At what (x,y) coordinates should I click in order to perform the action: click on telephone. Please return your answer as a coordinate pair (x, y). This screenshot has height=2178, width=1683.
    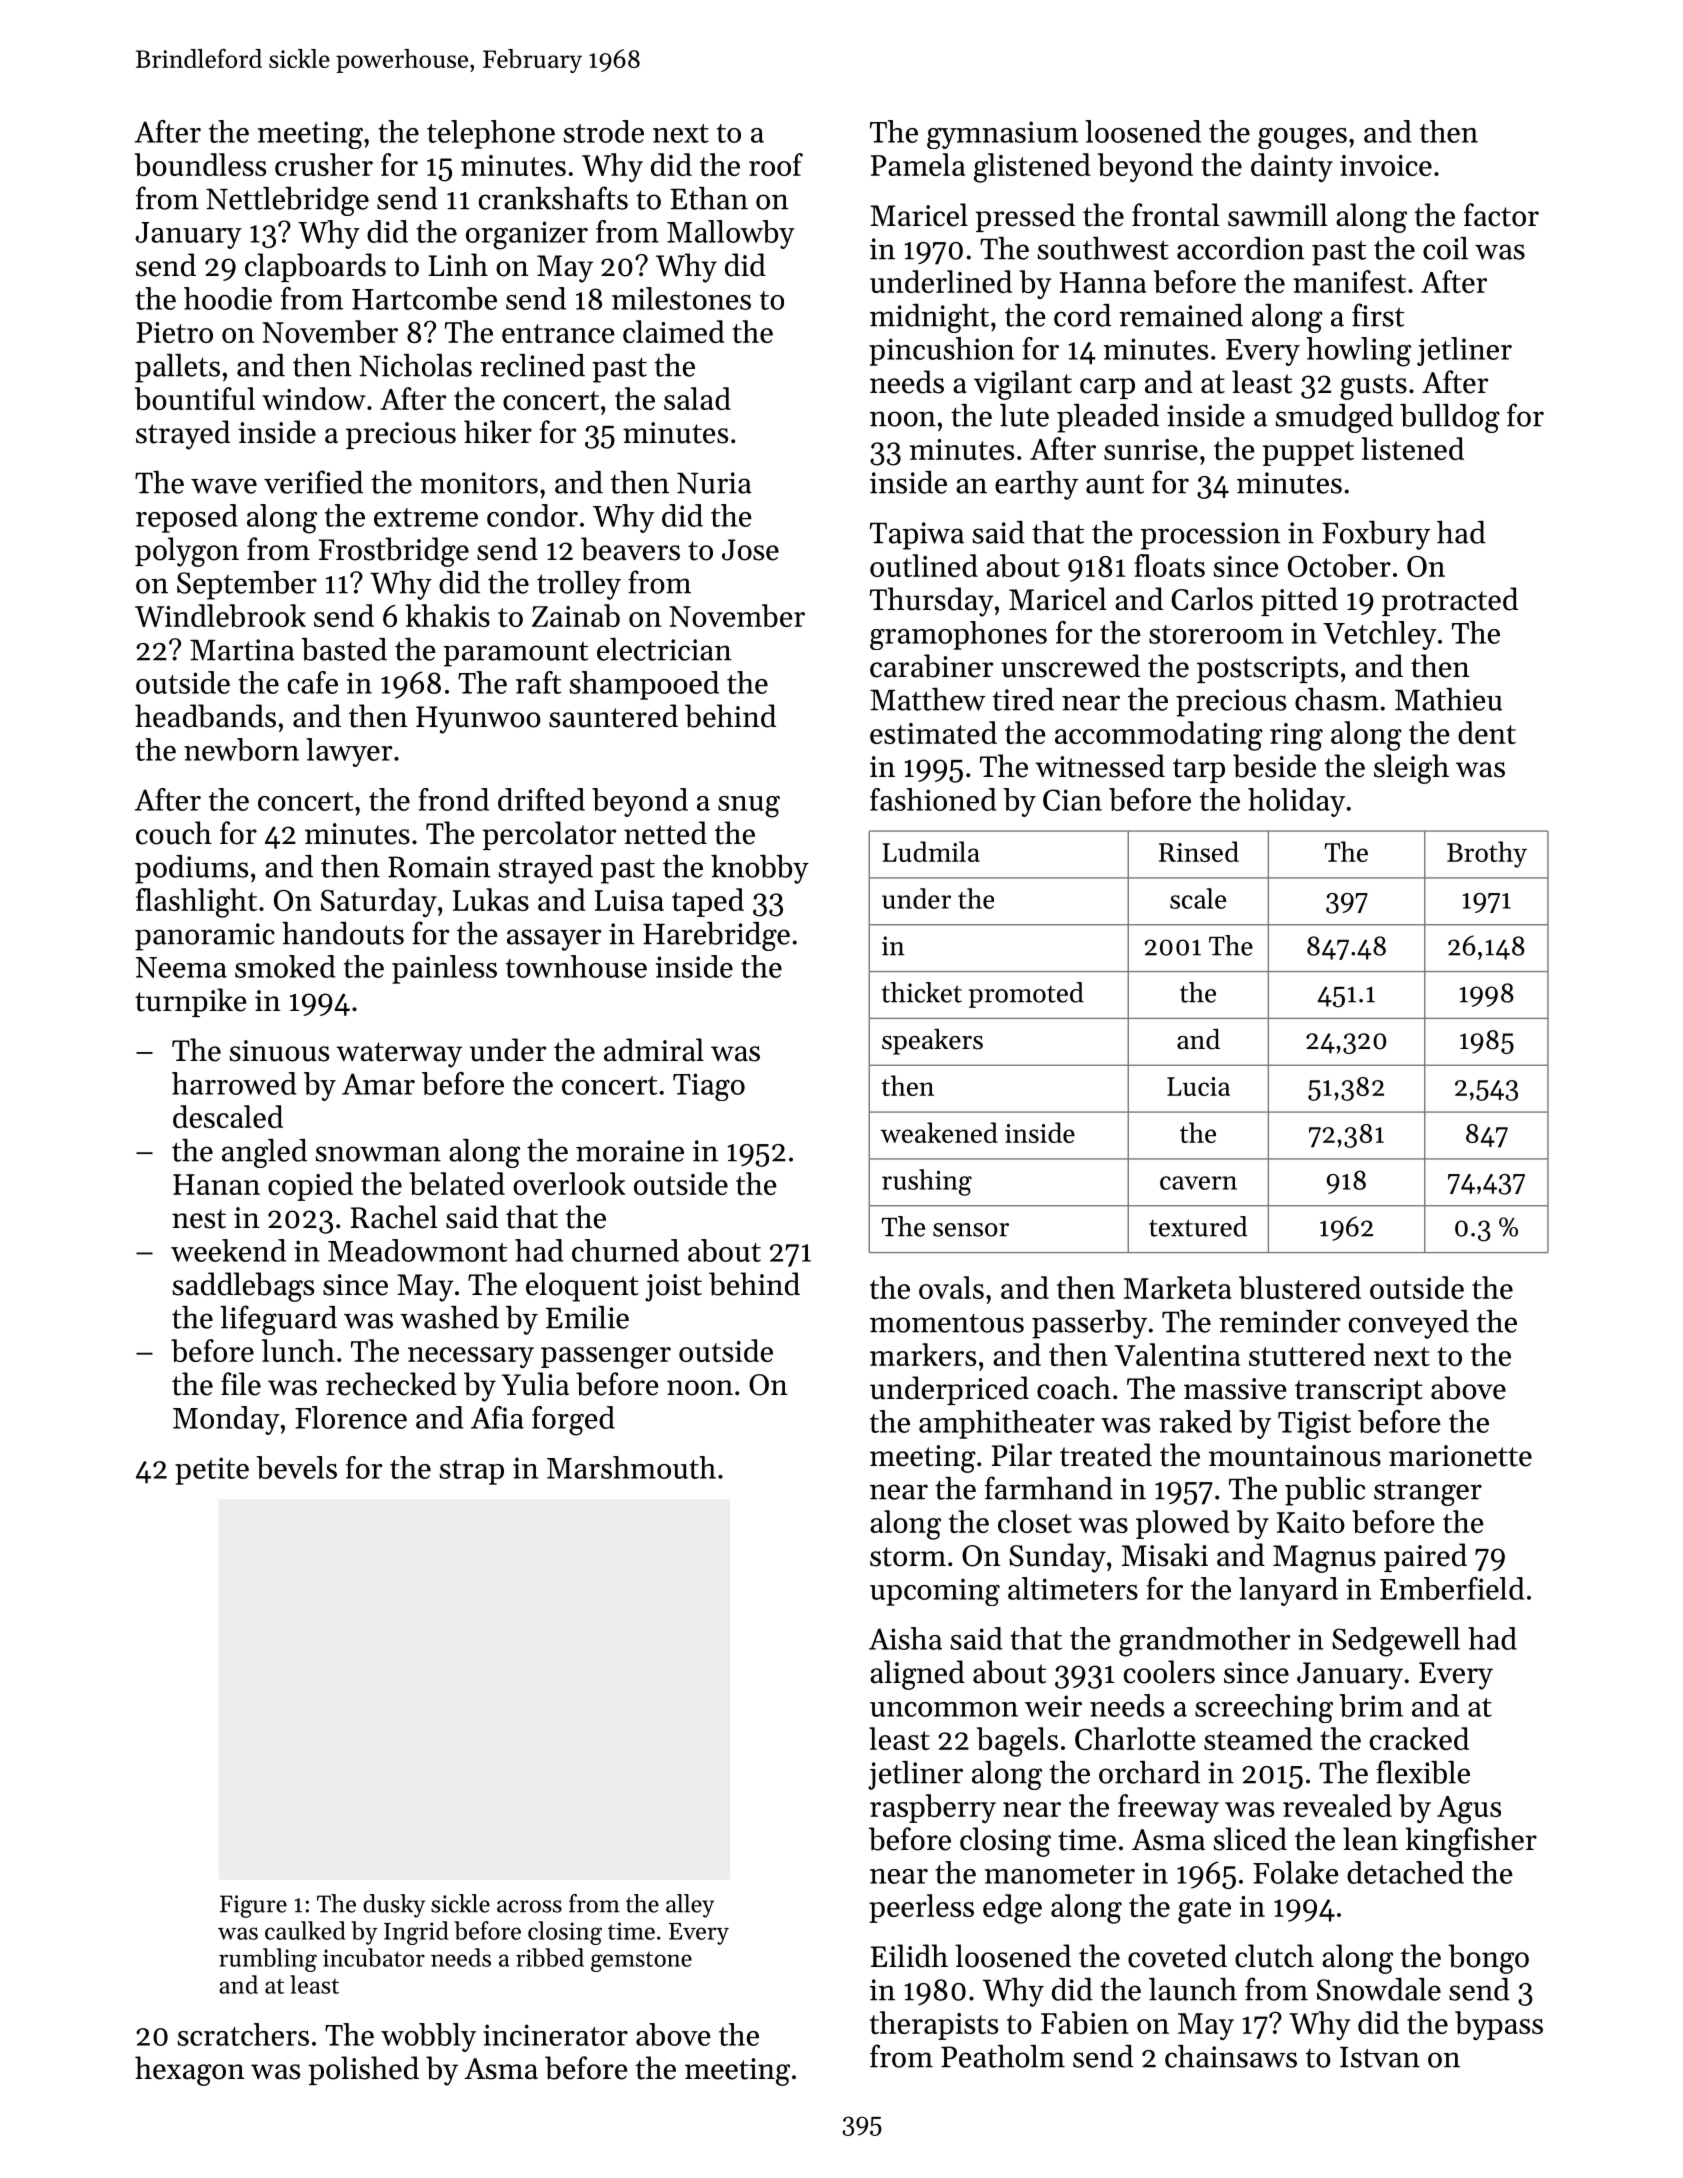
    Looking at the image, I should click on (491, 134).
